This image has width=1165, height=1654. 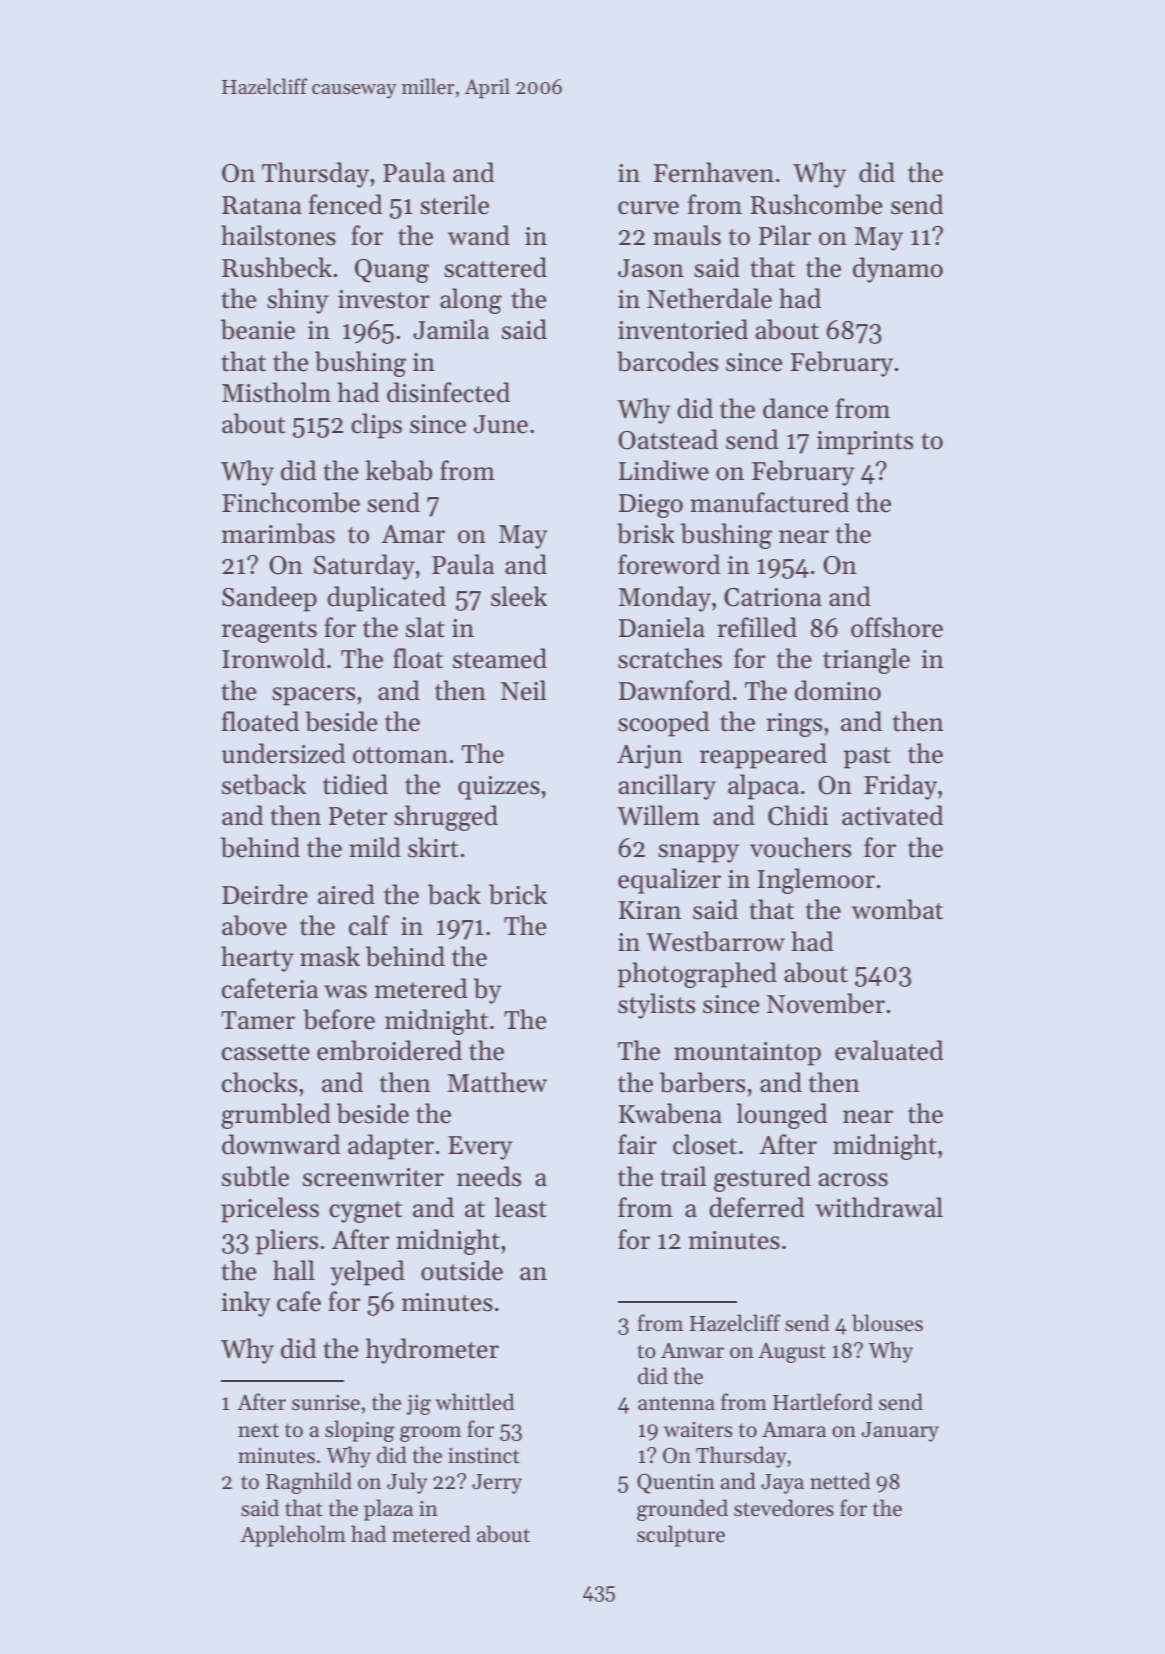 I want to click on steamed, so click(x=500, y=658).
